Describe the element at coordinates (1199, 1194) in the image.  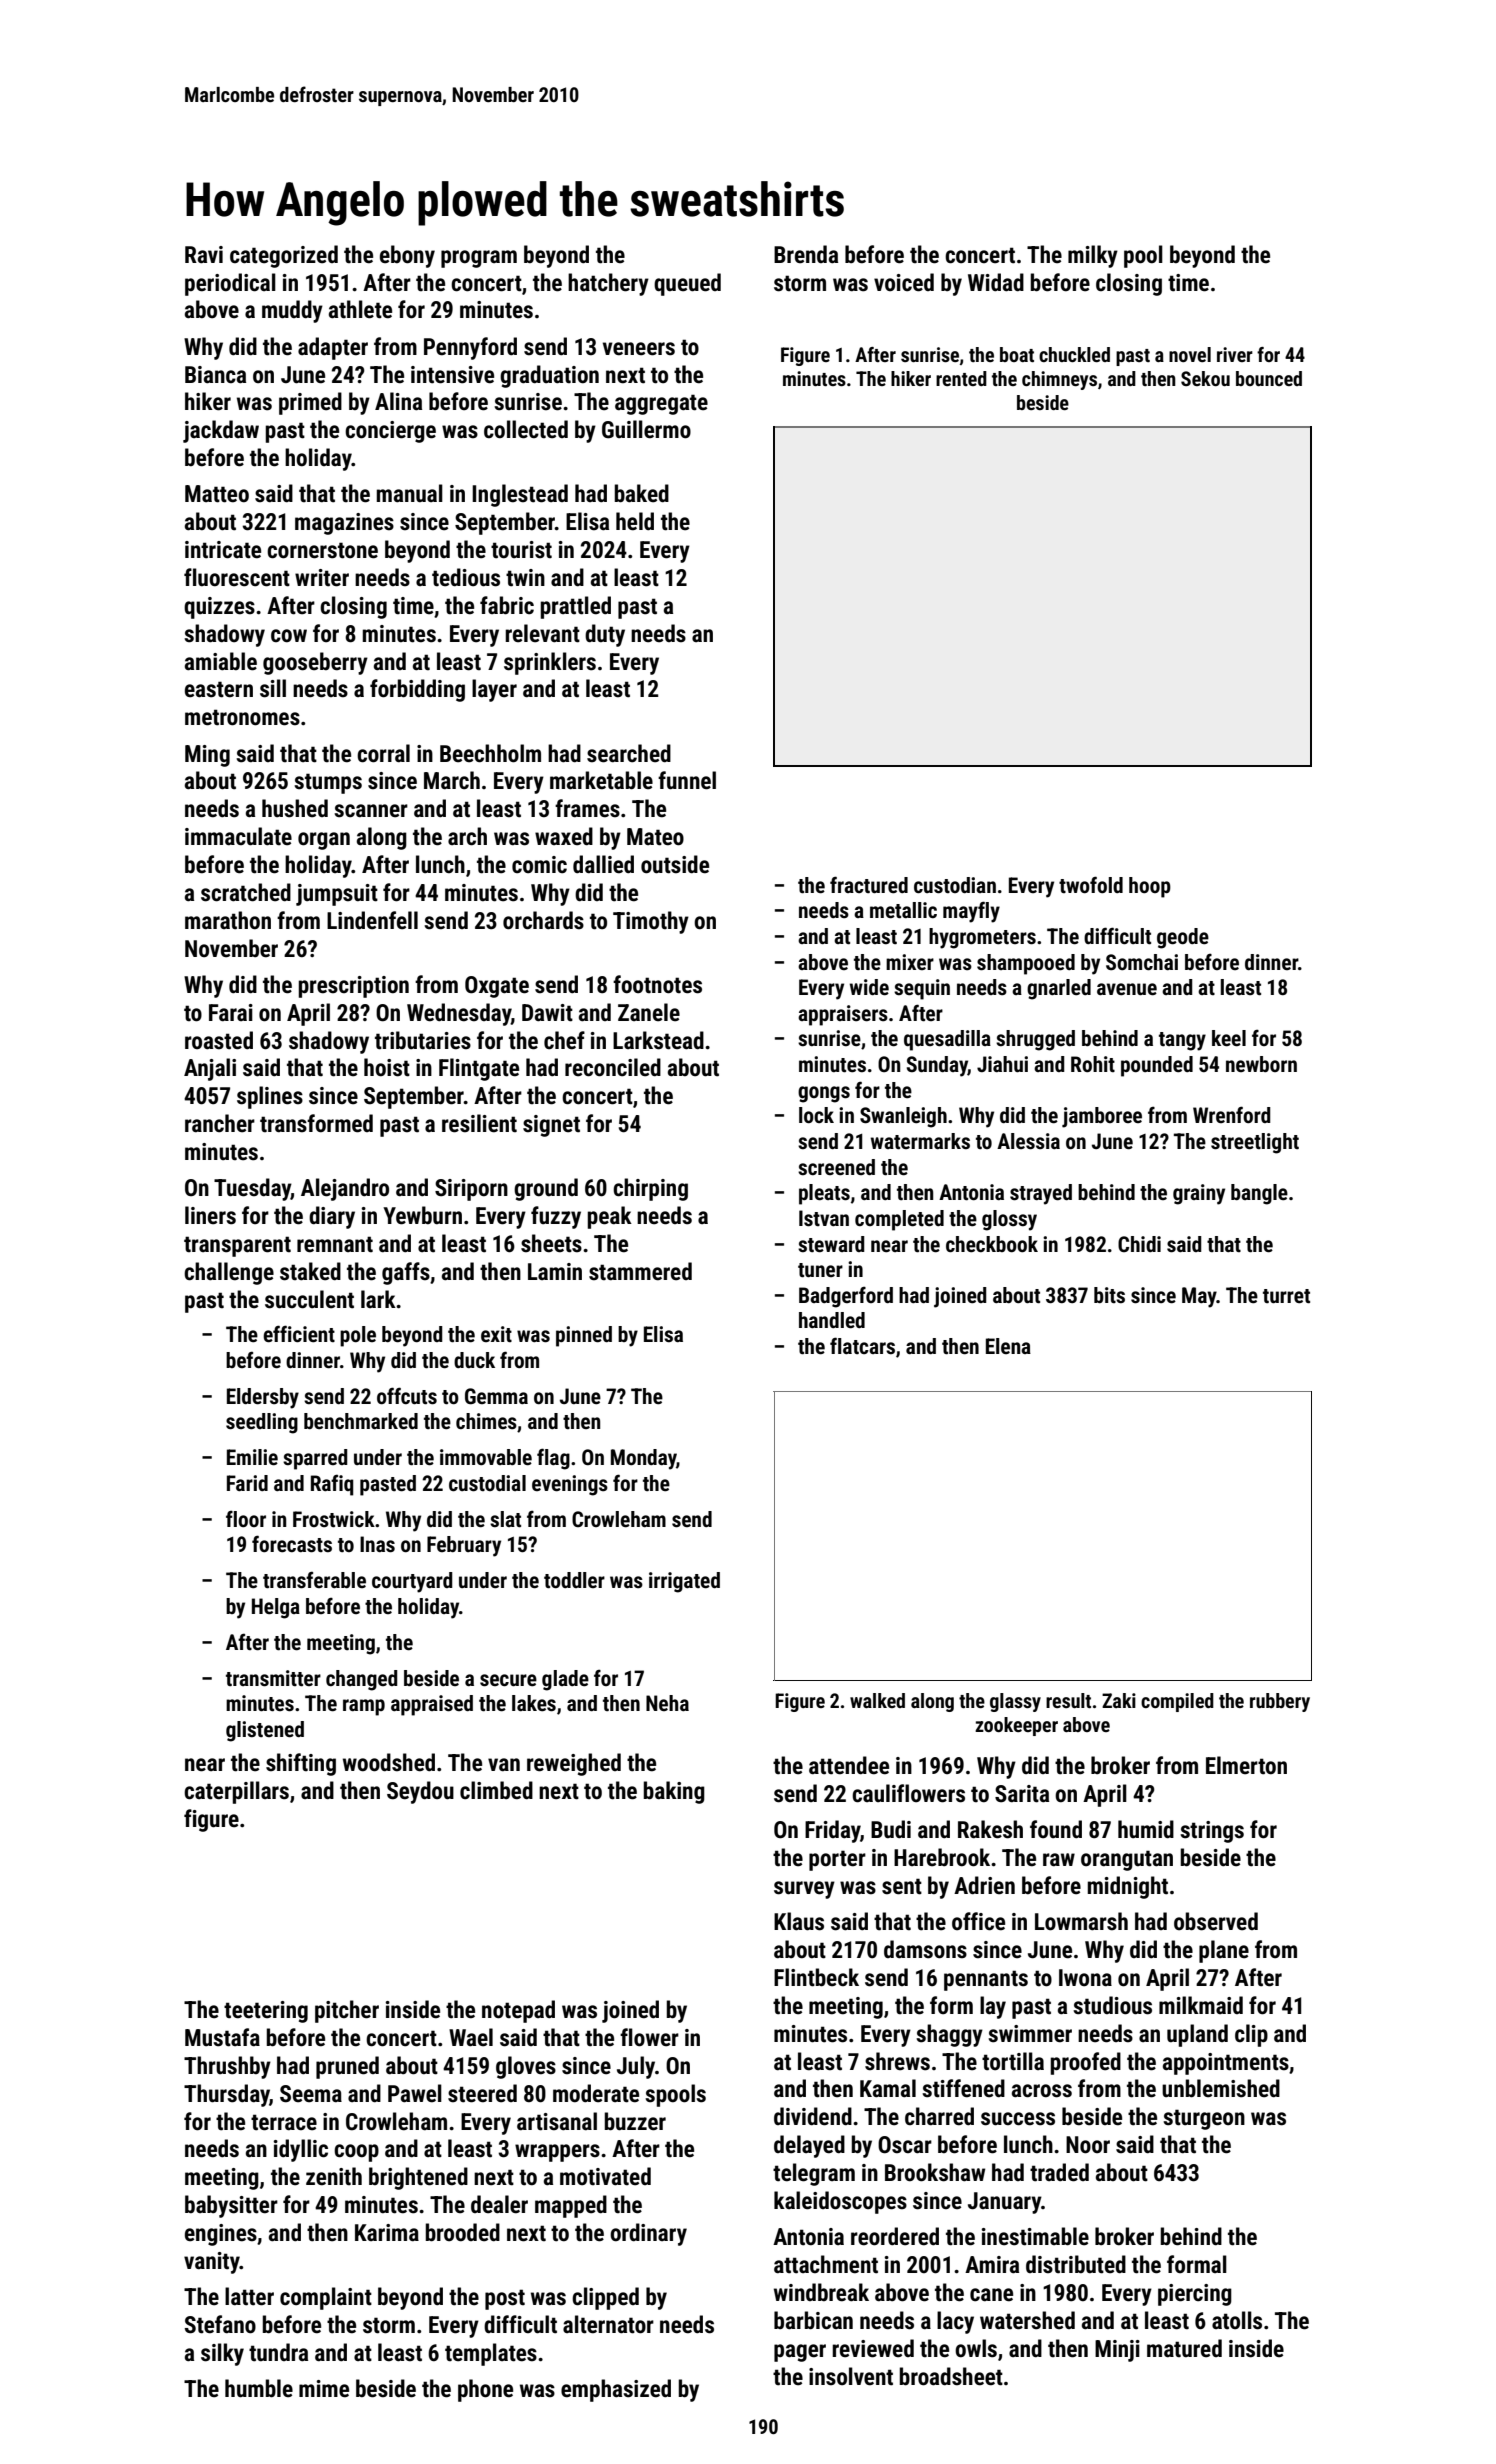
I see `grainy` at that location.
